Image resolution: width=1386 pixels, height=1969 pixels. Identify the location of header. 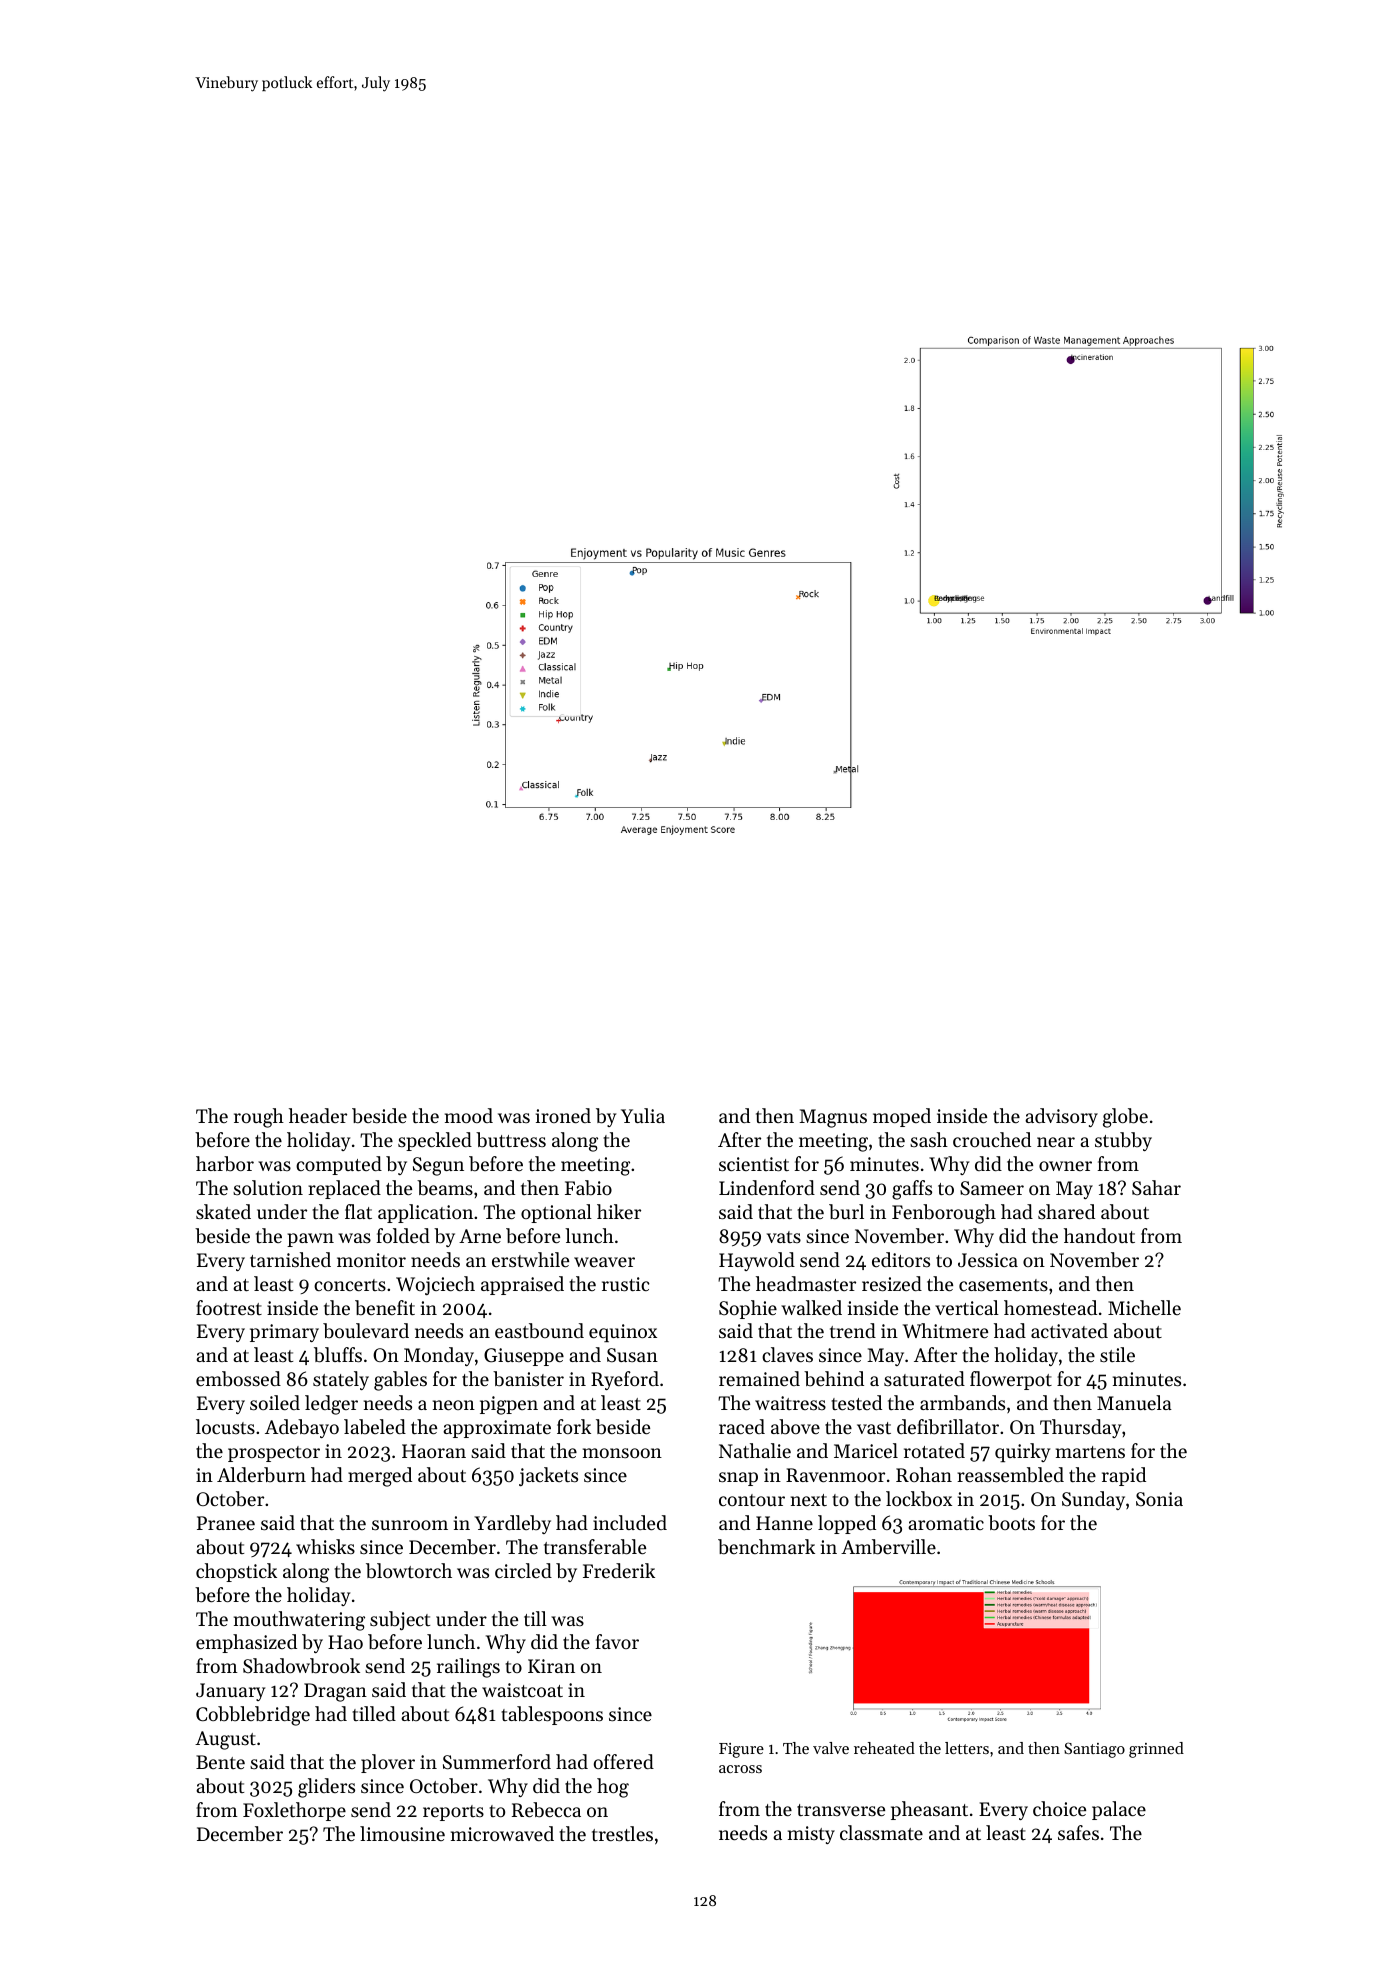
(318, 1115).
